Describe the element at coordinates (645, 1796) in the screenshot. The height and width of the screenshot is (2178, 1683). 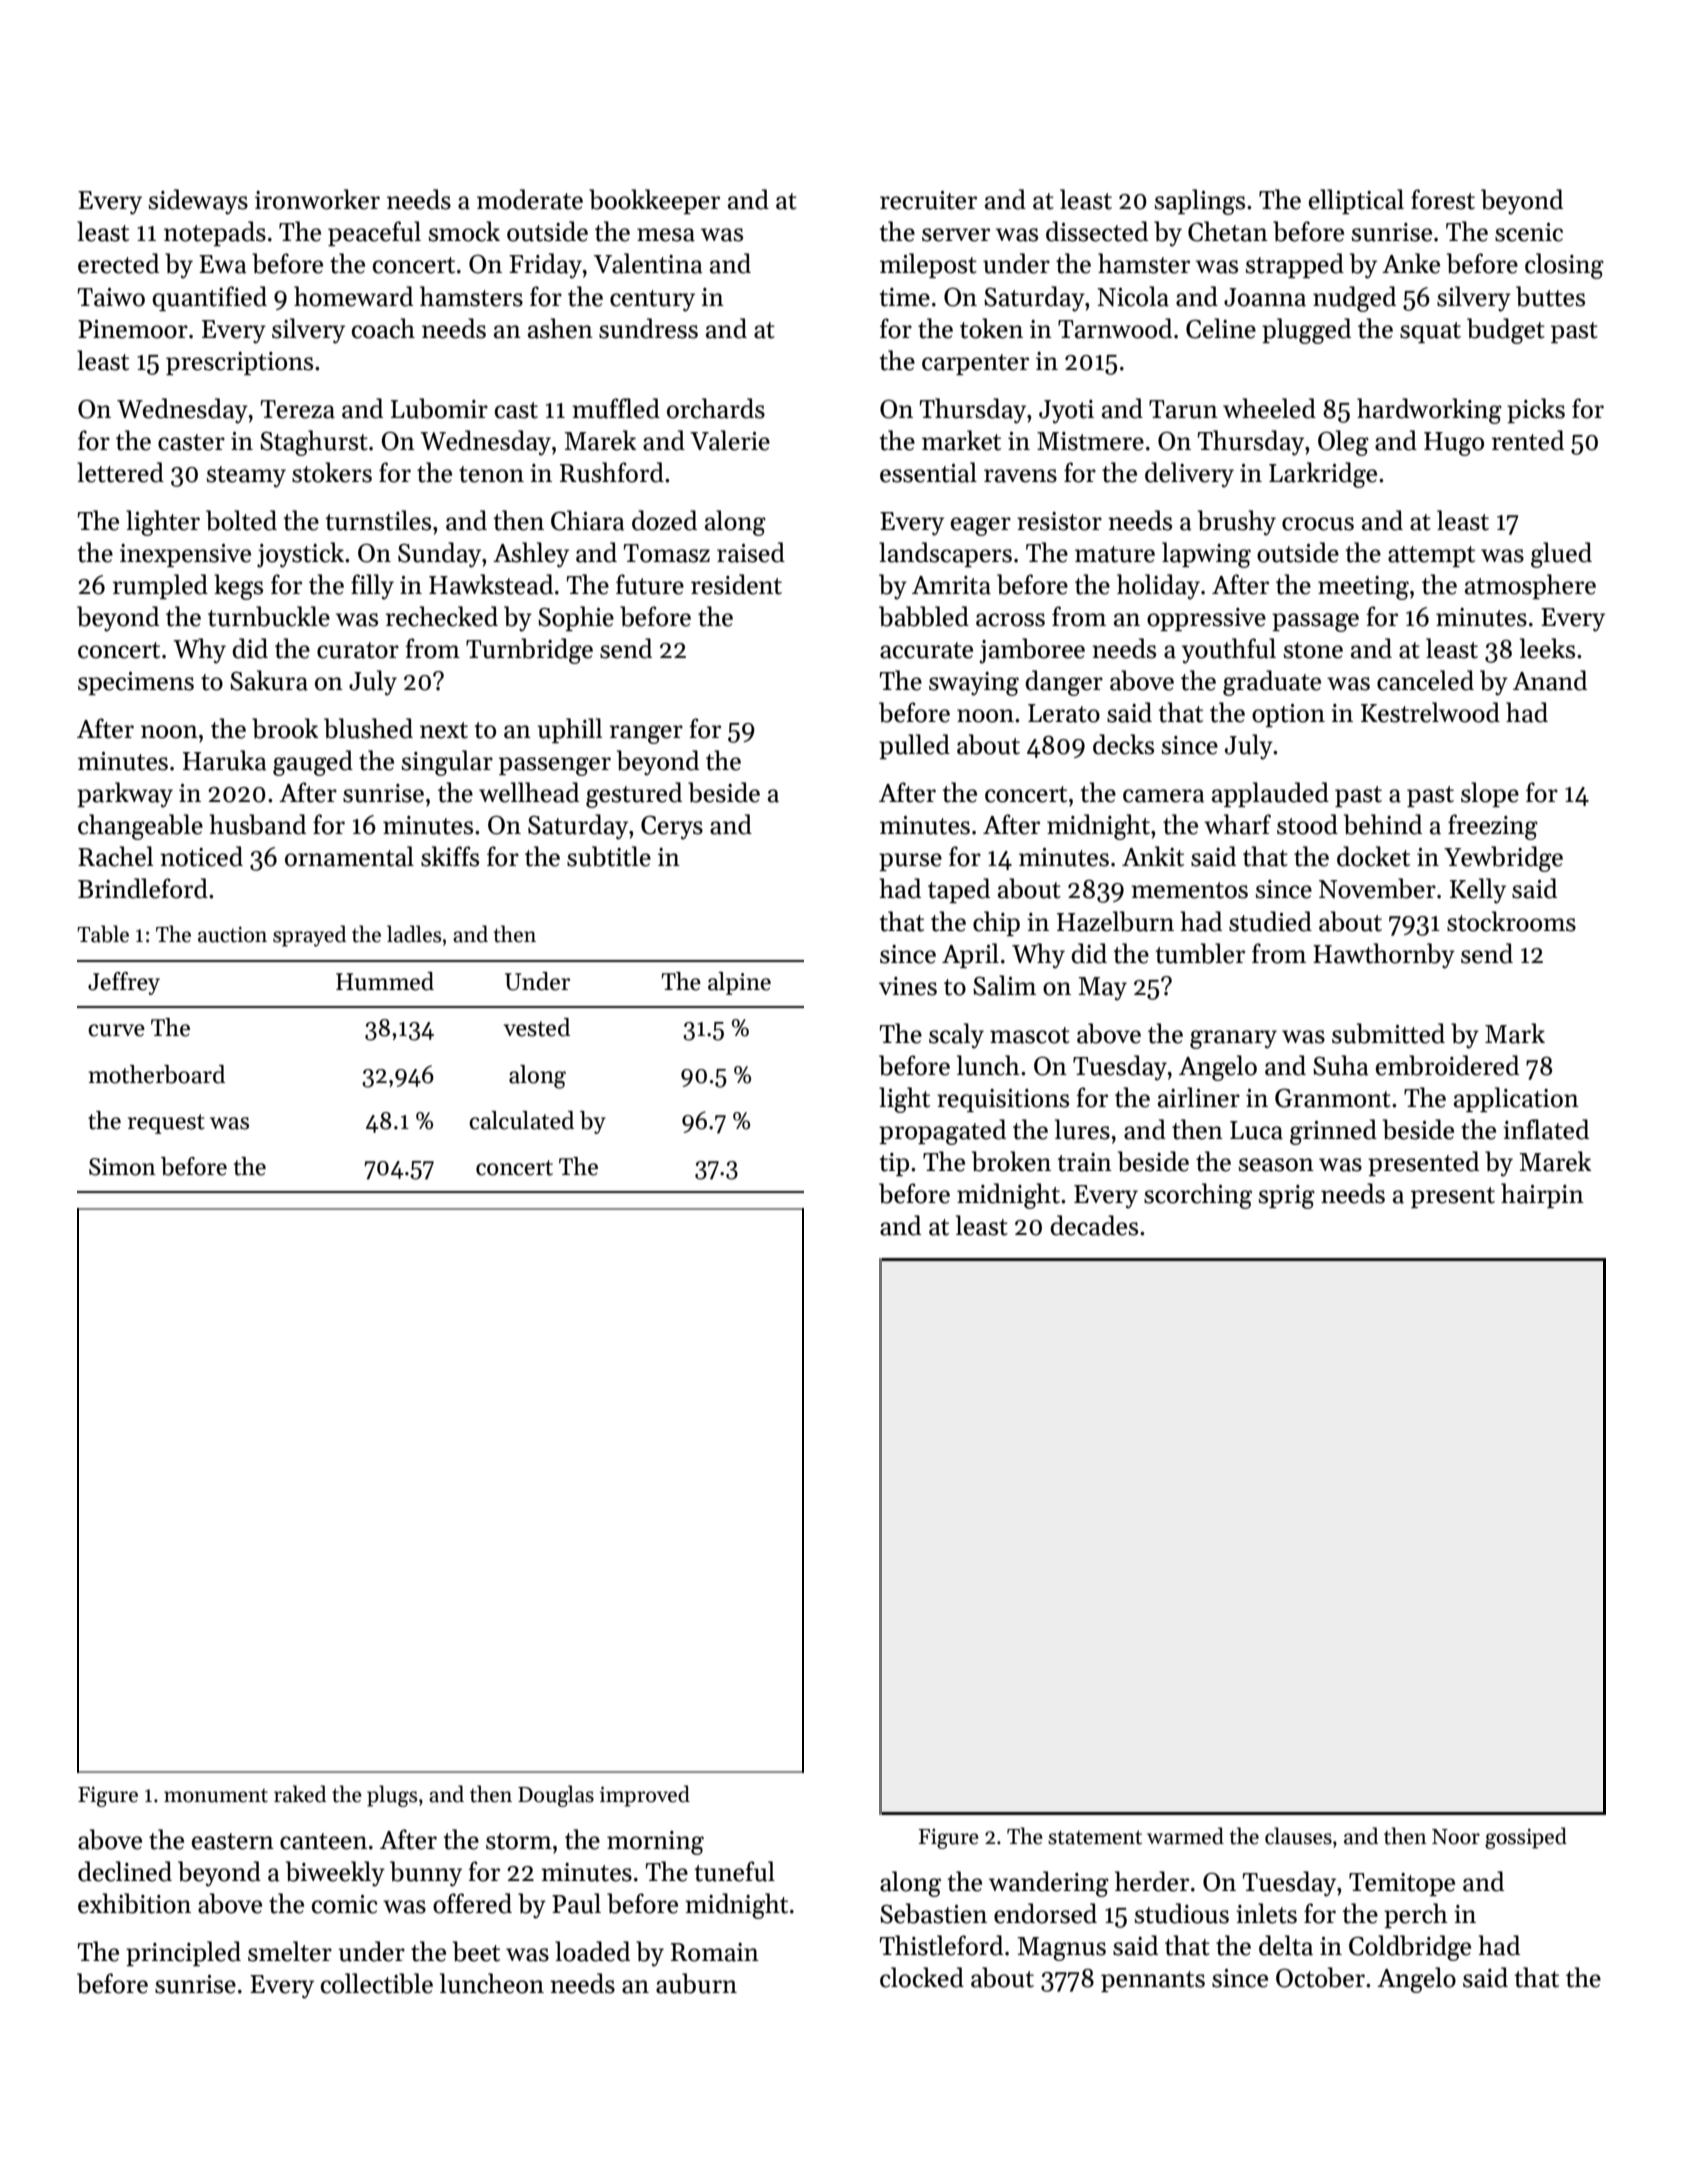
I see `improved` at that location.
